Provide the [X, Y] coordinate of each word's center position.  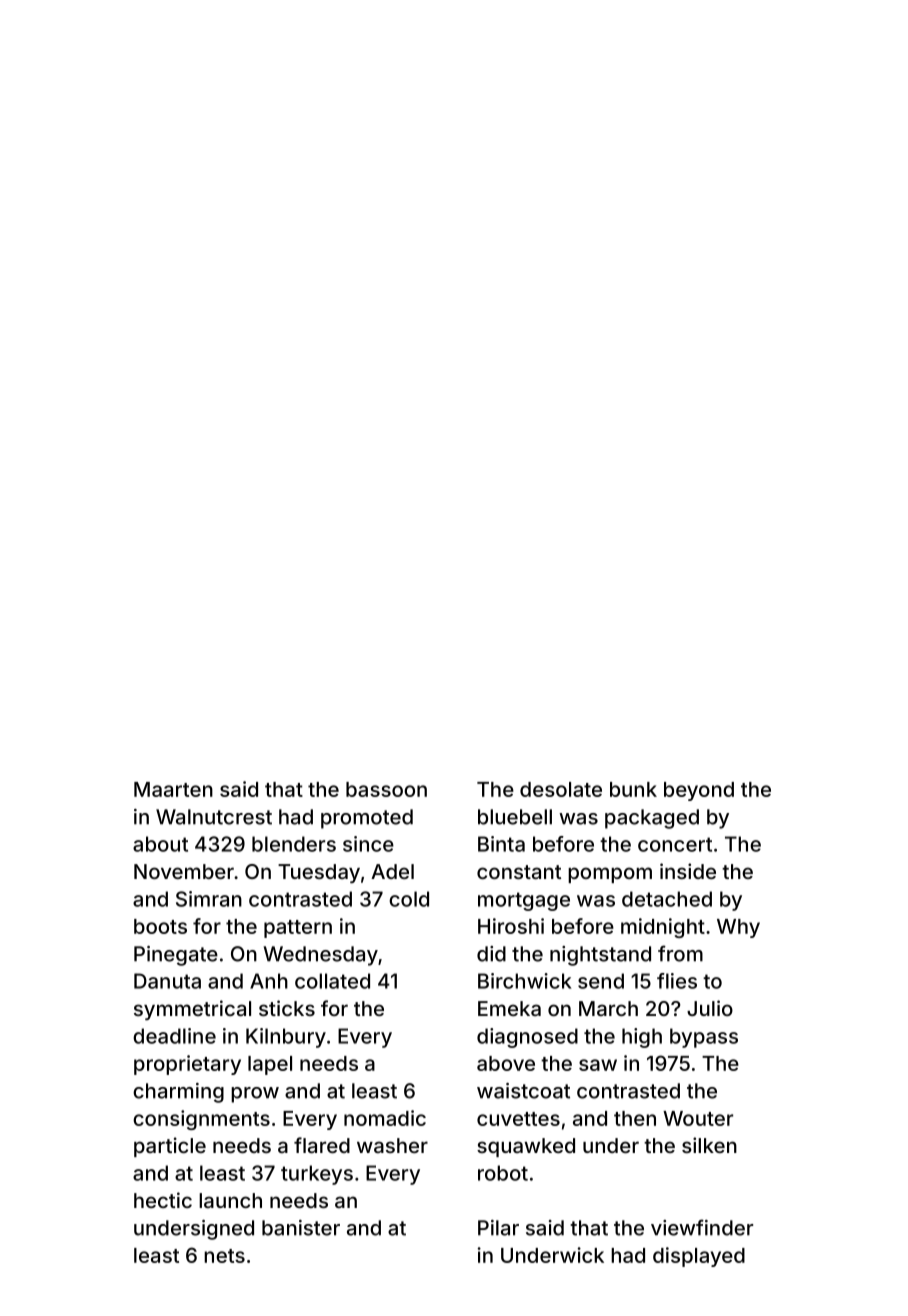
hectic [163, 1200]
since [368, 844]
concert [675, 844]
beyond [699, 791]
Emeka [509, 1008]
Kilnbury [286, 1038]
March [608, 1008]
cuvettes [518, 1119]
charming [178, 1093]
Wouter [698, 1118]
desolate [561, 789]
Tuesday [319, 873]
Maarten [173, 789]
